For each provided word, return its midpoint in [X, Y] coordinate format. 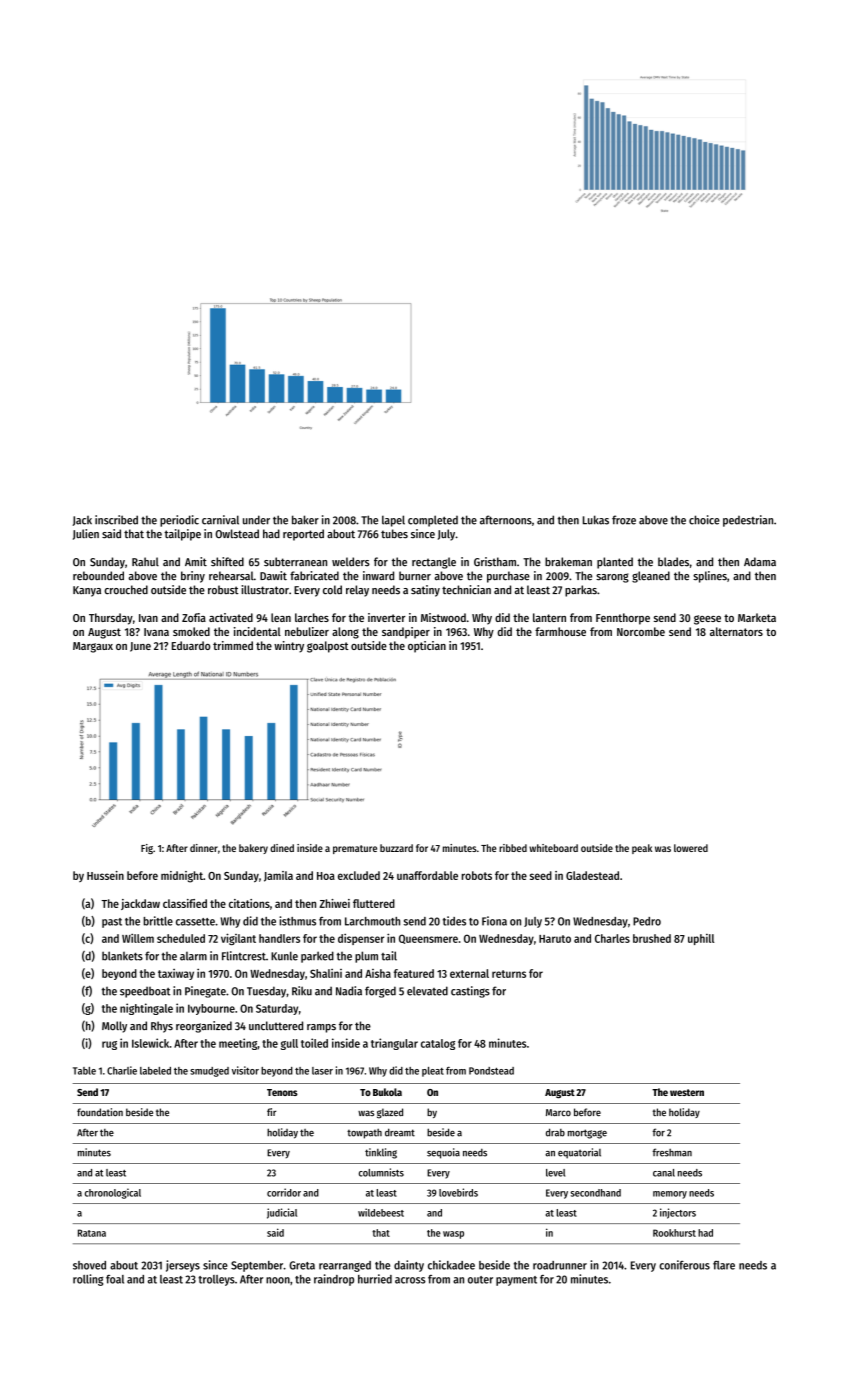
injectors [678, 1213]
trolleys [216, 1280]
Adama [760, 562]
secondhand [596, 1193]
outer [480, 1280]
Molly [114, 1027]
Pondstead [491, 1071]
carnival [220, 520]
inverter [386, 617]
